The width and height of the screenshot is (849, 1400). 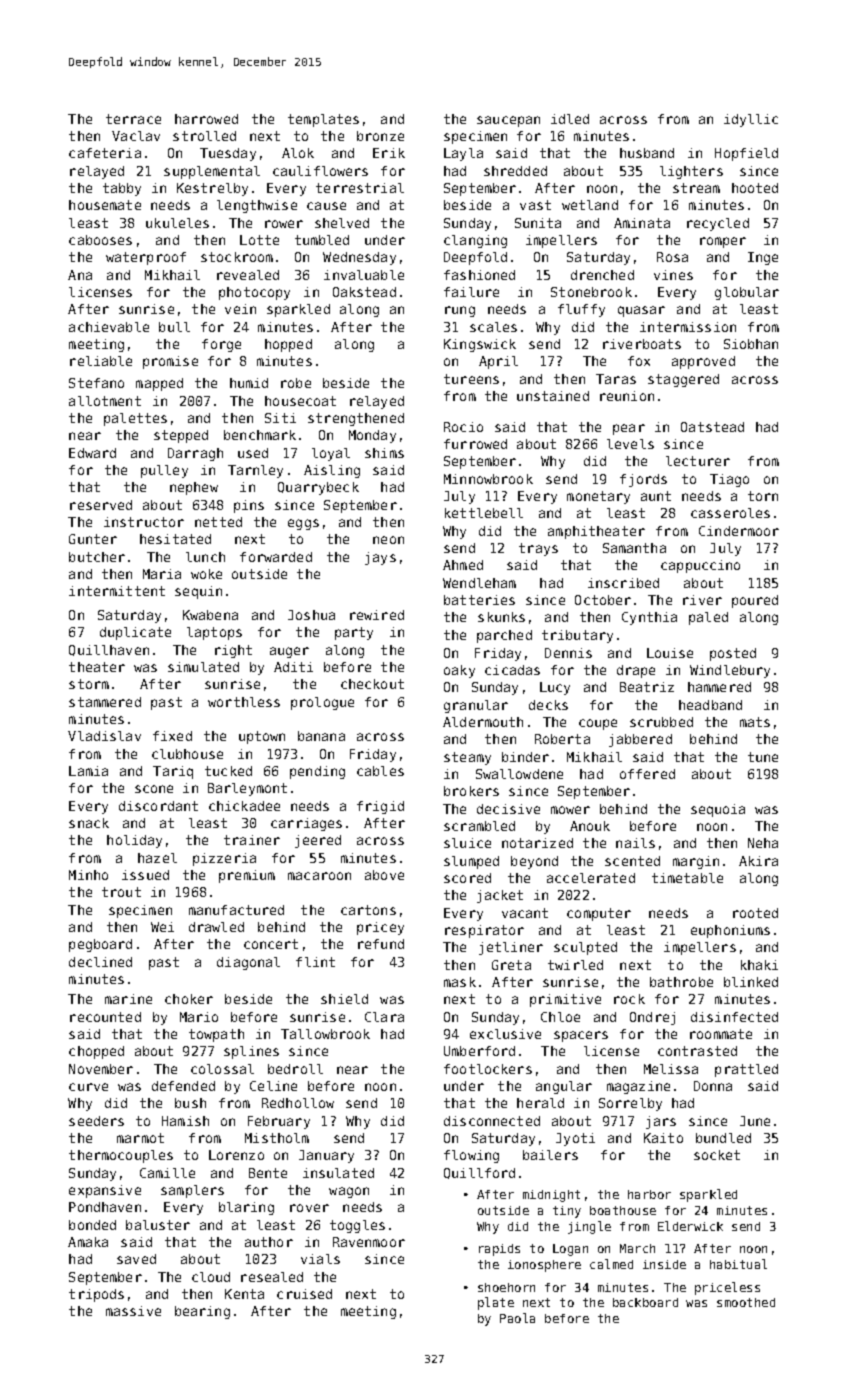 I want to click on recounted, so click(x=105, y=1017).
